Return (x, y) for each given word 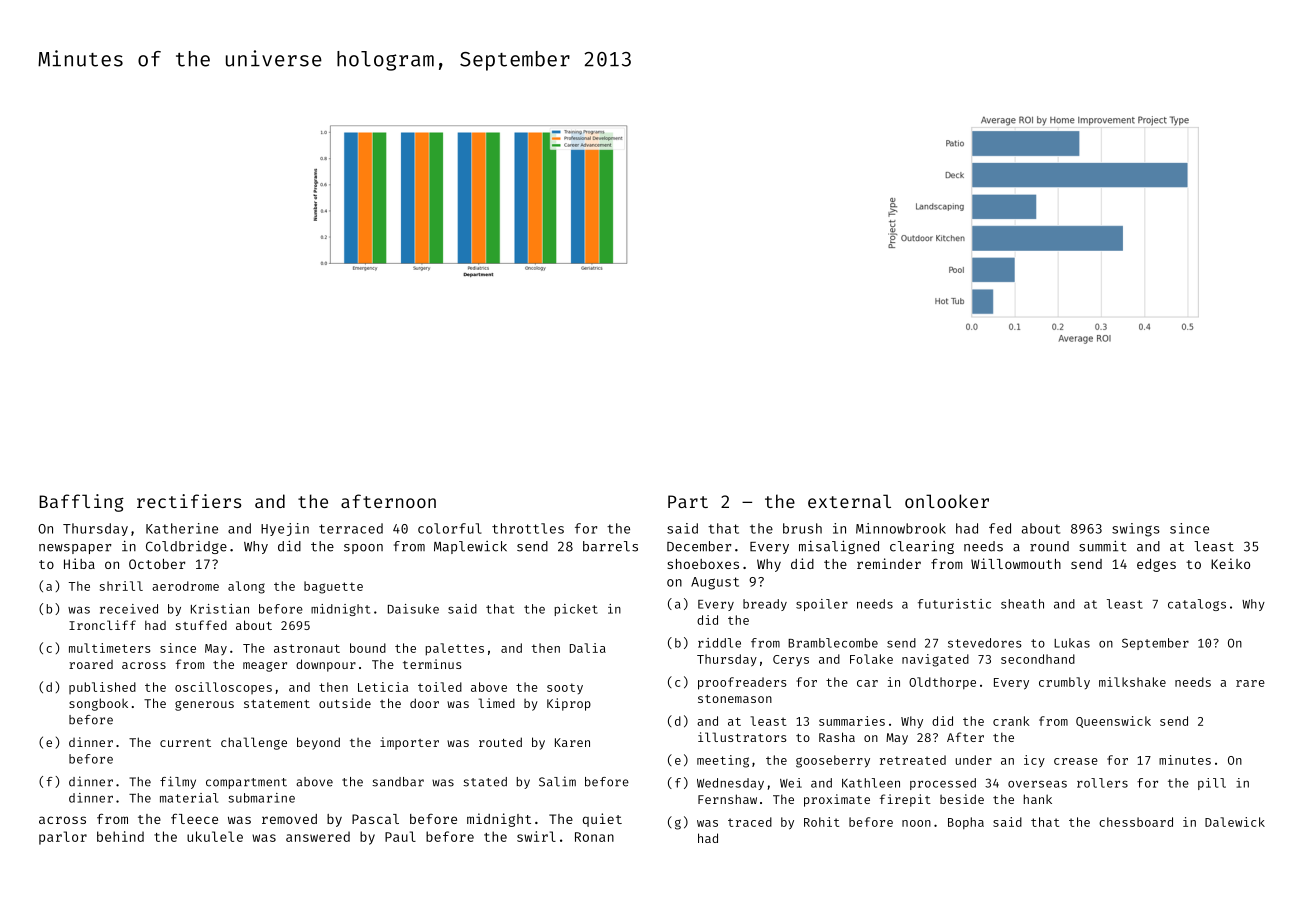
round (1049, 546)
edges (1156, 565)
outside (345, 703)
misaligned (839, 547)
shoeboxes (703, 564)
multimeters (109, 648)
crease (1076, 761)
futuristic (954, 604)
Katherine (182, 528)
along (246, 587)
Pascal (375, 819)
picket (576, 610)
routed (500, 742)
